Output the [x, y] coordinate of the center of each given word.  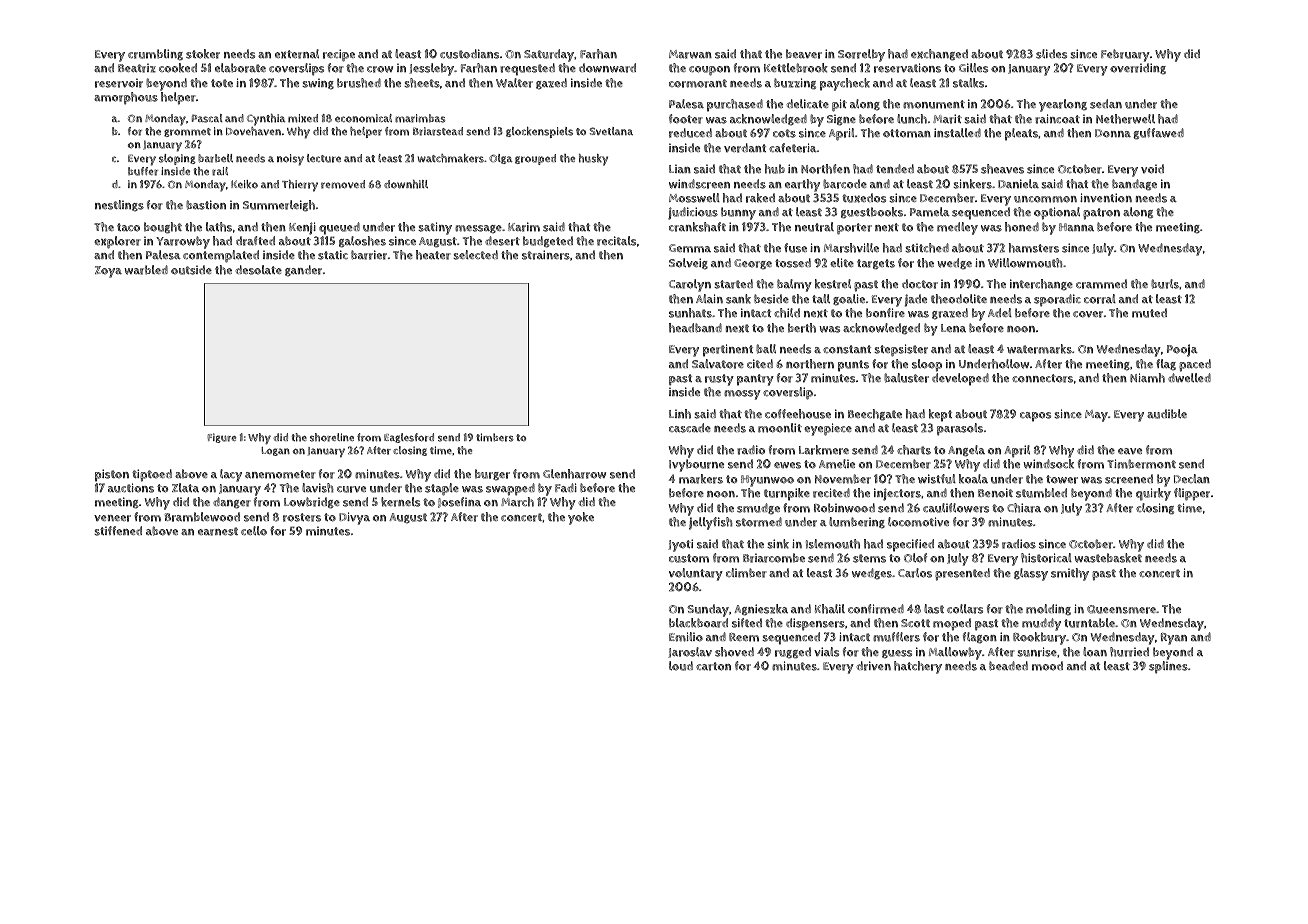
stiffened [118, 531]
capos [1035, 417]
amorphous [126, 98]
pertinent [728, 350]
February [1125, 55]
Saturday [549, 55]
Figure [222, 438]
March [517, 502]
